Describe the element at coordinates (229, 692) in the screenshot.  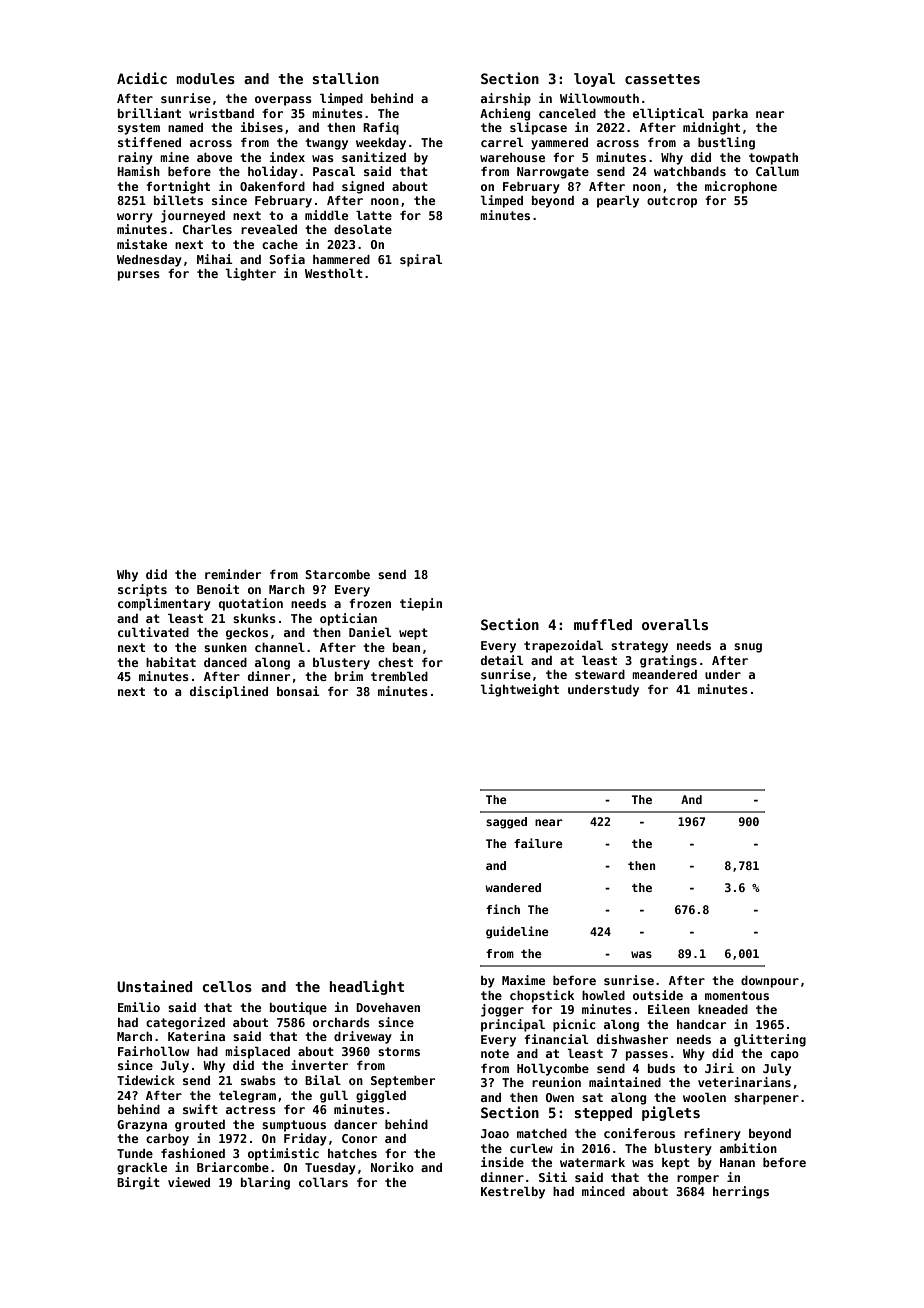
I see `disciplined` at that location.
